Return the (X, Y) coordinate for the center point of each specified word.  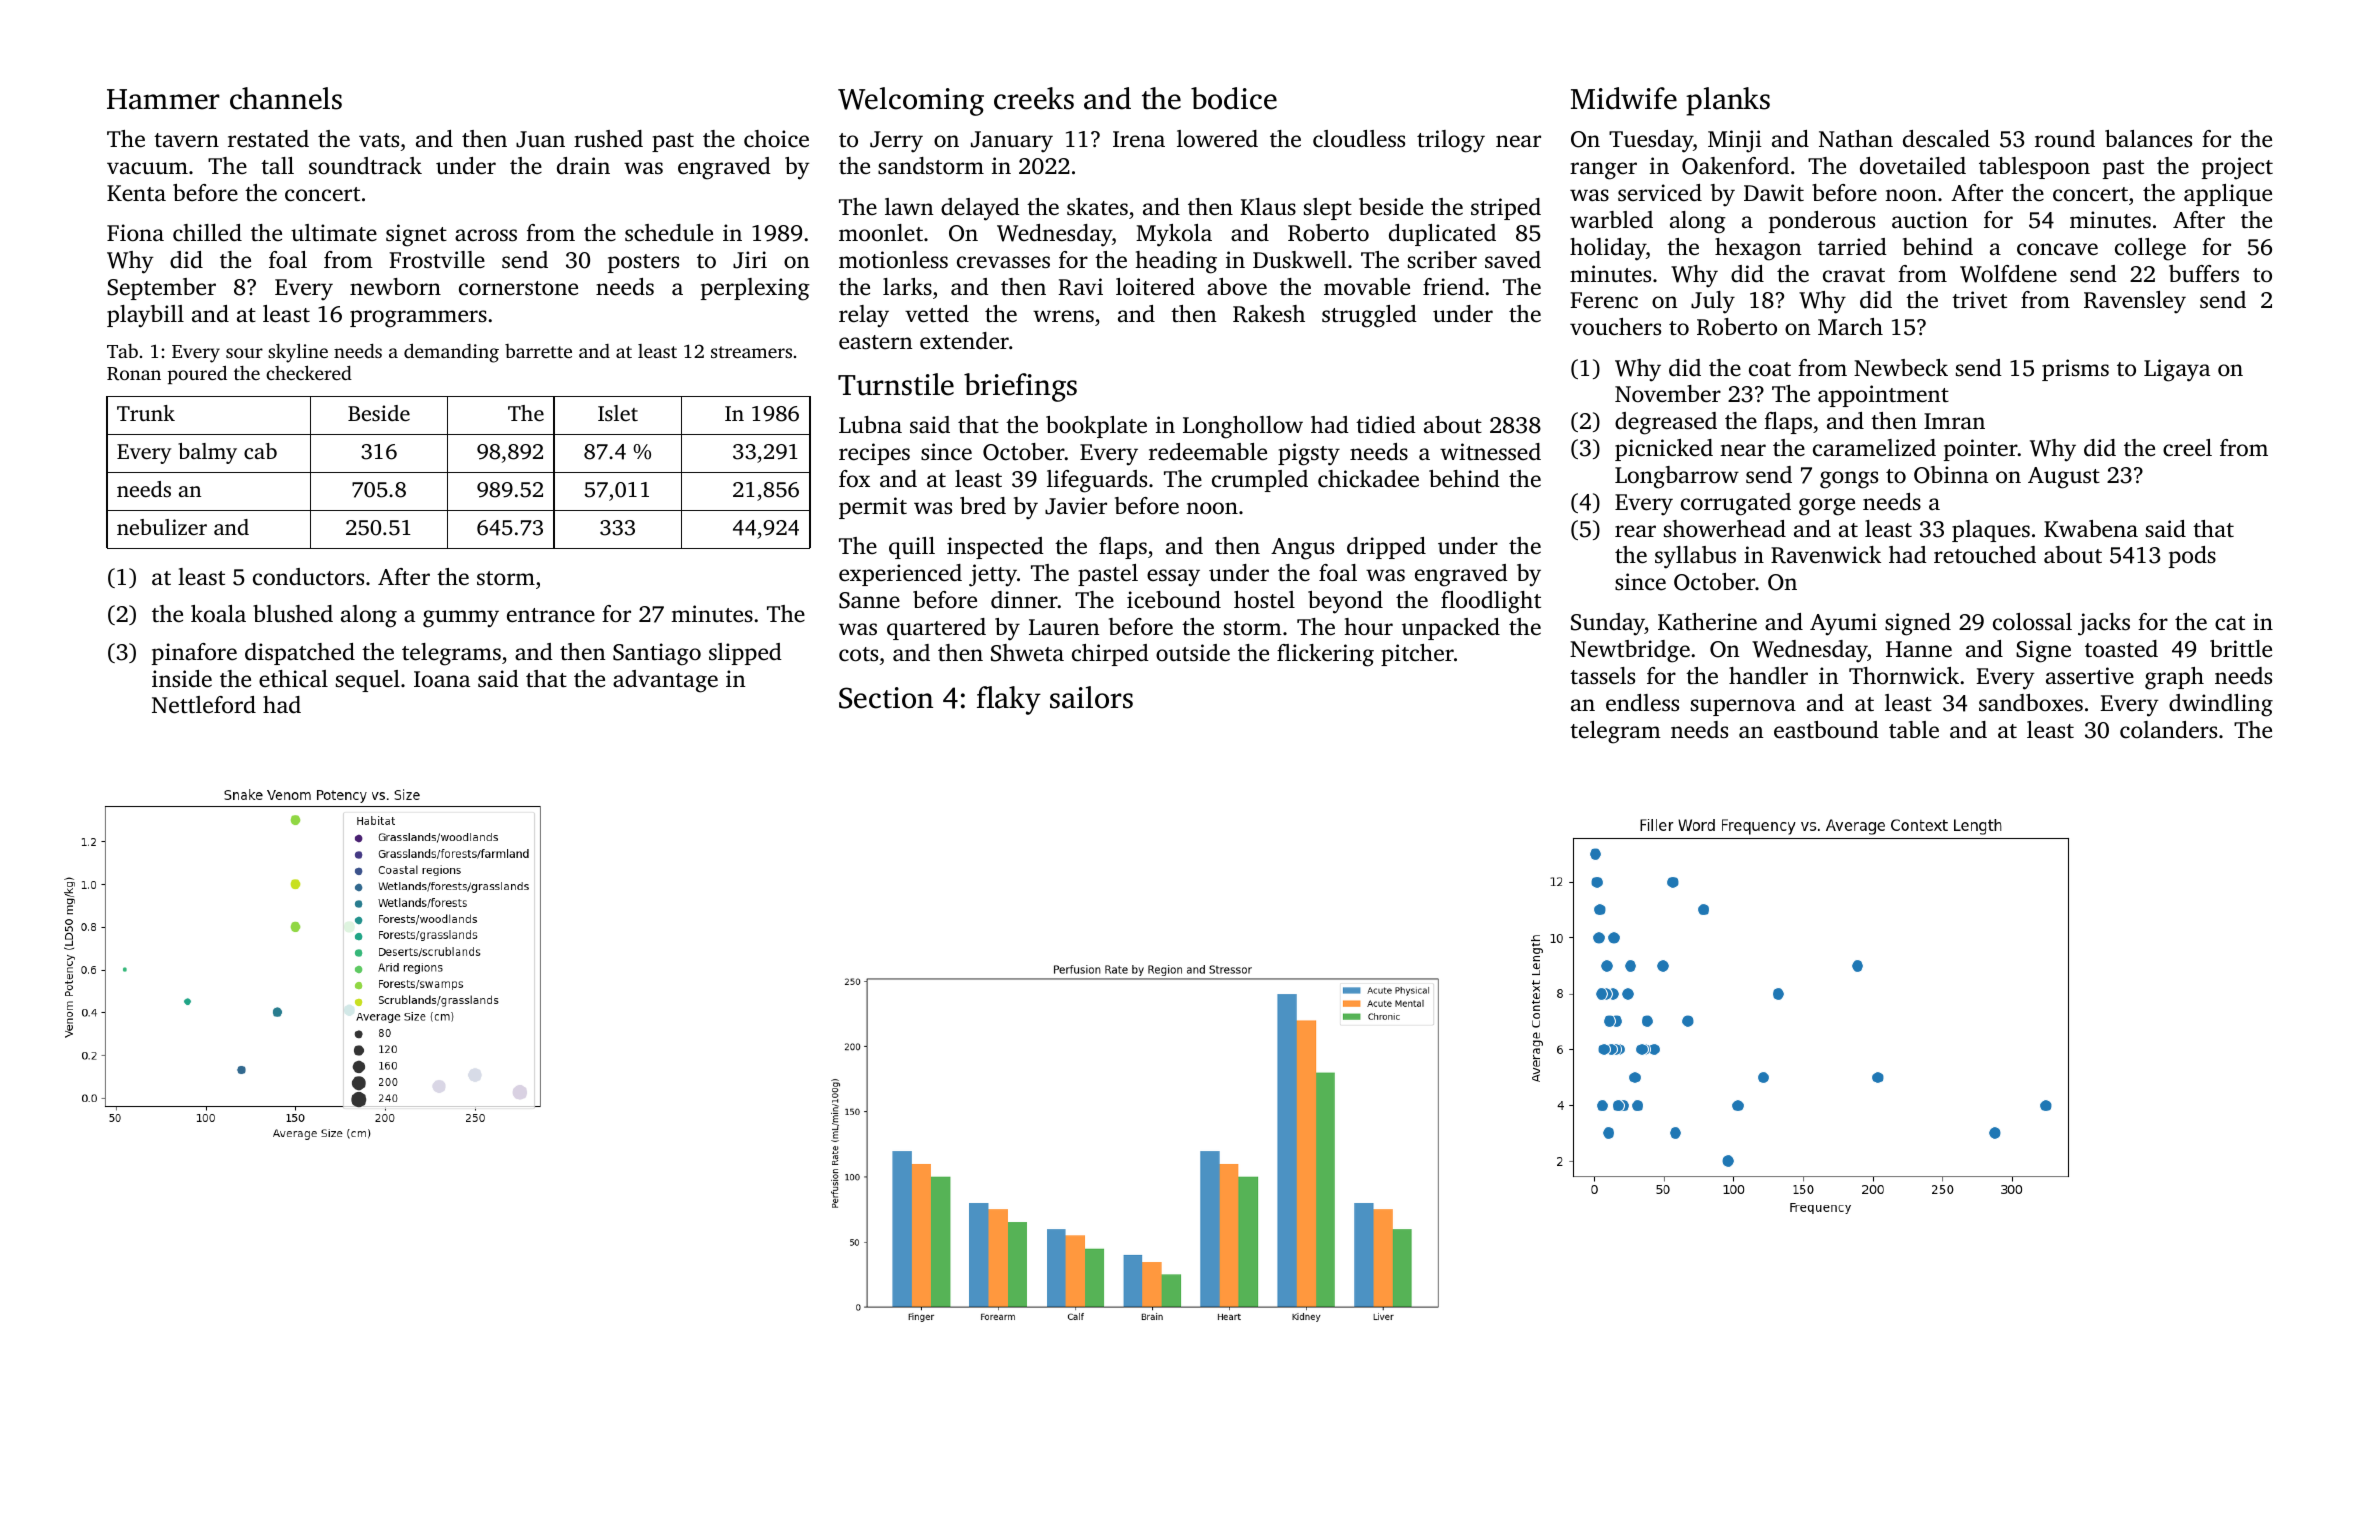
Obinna (1951, 475)
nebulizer (162, 527)
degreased (1666, 423)
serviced (1660, 193)
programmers (418, 319)
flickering (1325, 655)
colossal (2032, 622)
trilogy (1451, 141)
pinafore (194, 654)
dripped (1386, 548)
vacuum (147, 168)
